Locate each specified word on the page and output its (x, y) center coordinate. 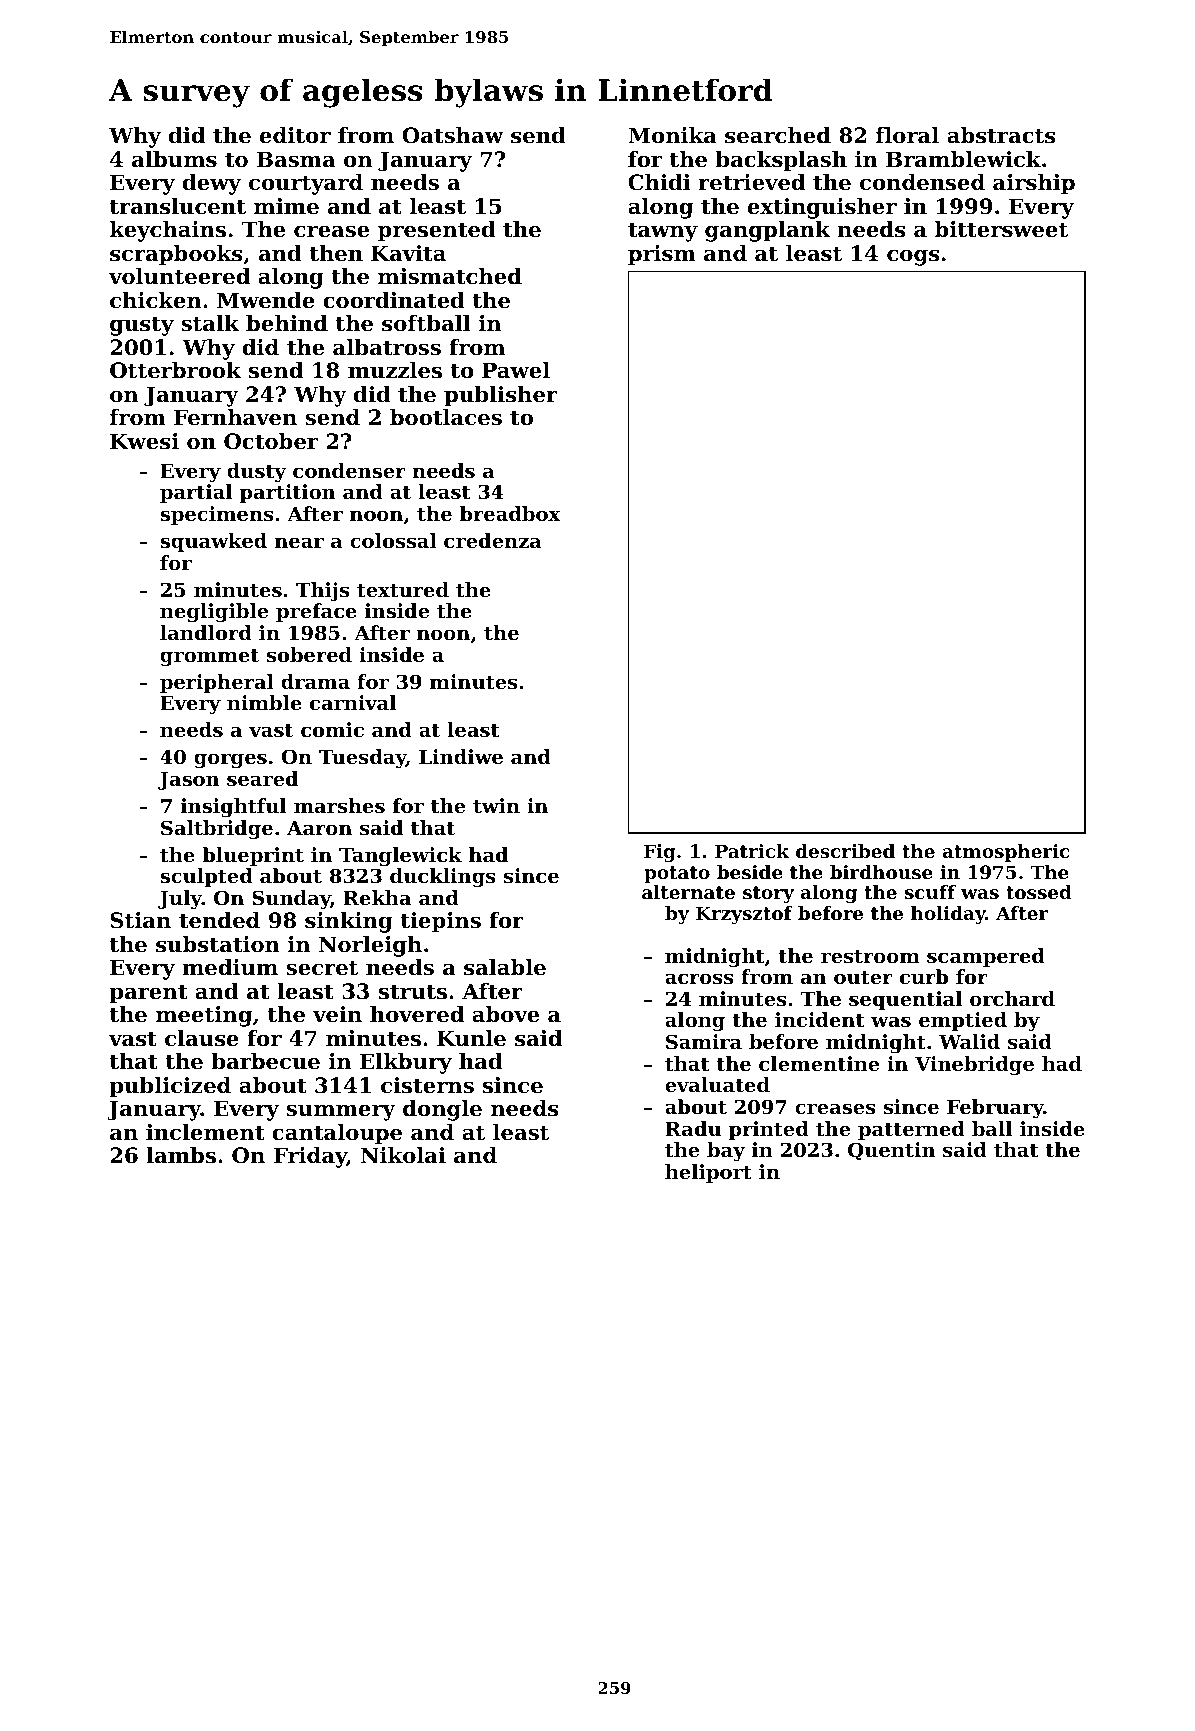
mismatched (450, 276)
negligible (214, 613)
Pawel (516, 370)
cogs (913, 257)
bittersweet (1001, 229)
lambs (181, 1155)
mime (286, 206)
